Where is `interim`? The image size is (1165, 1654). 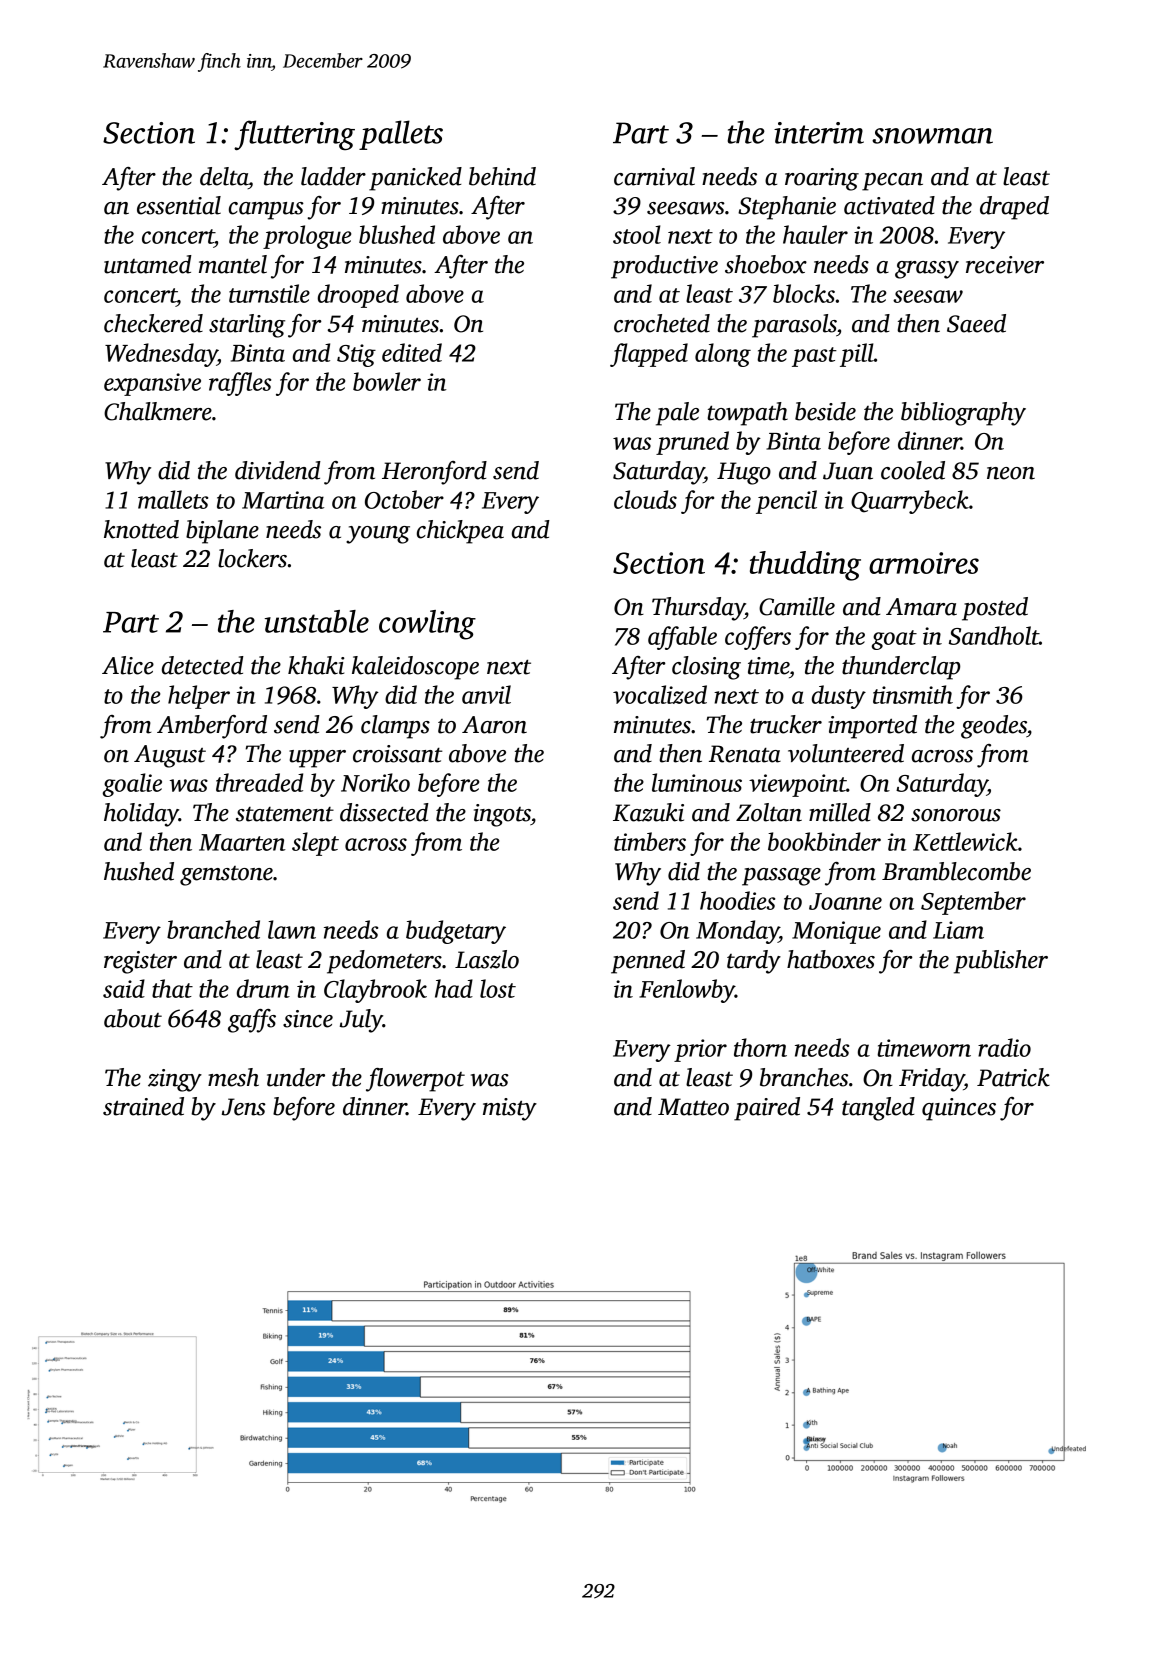 interim is located at coordinates (819, 133).
